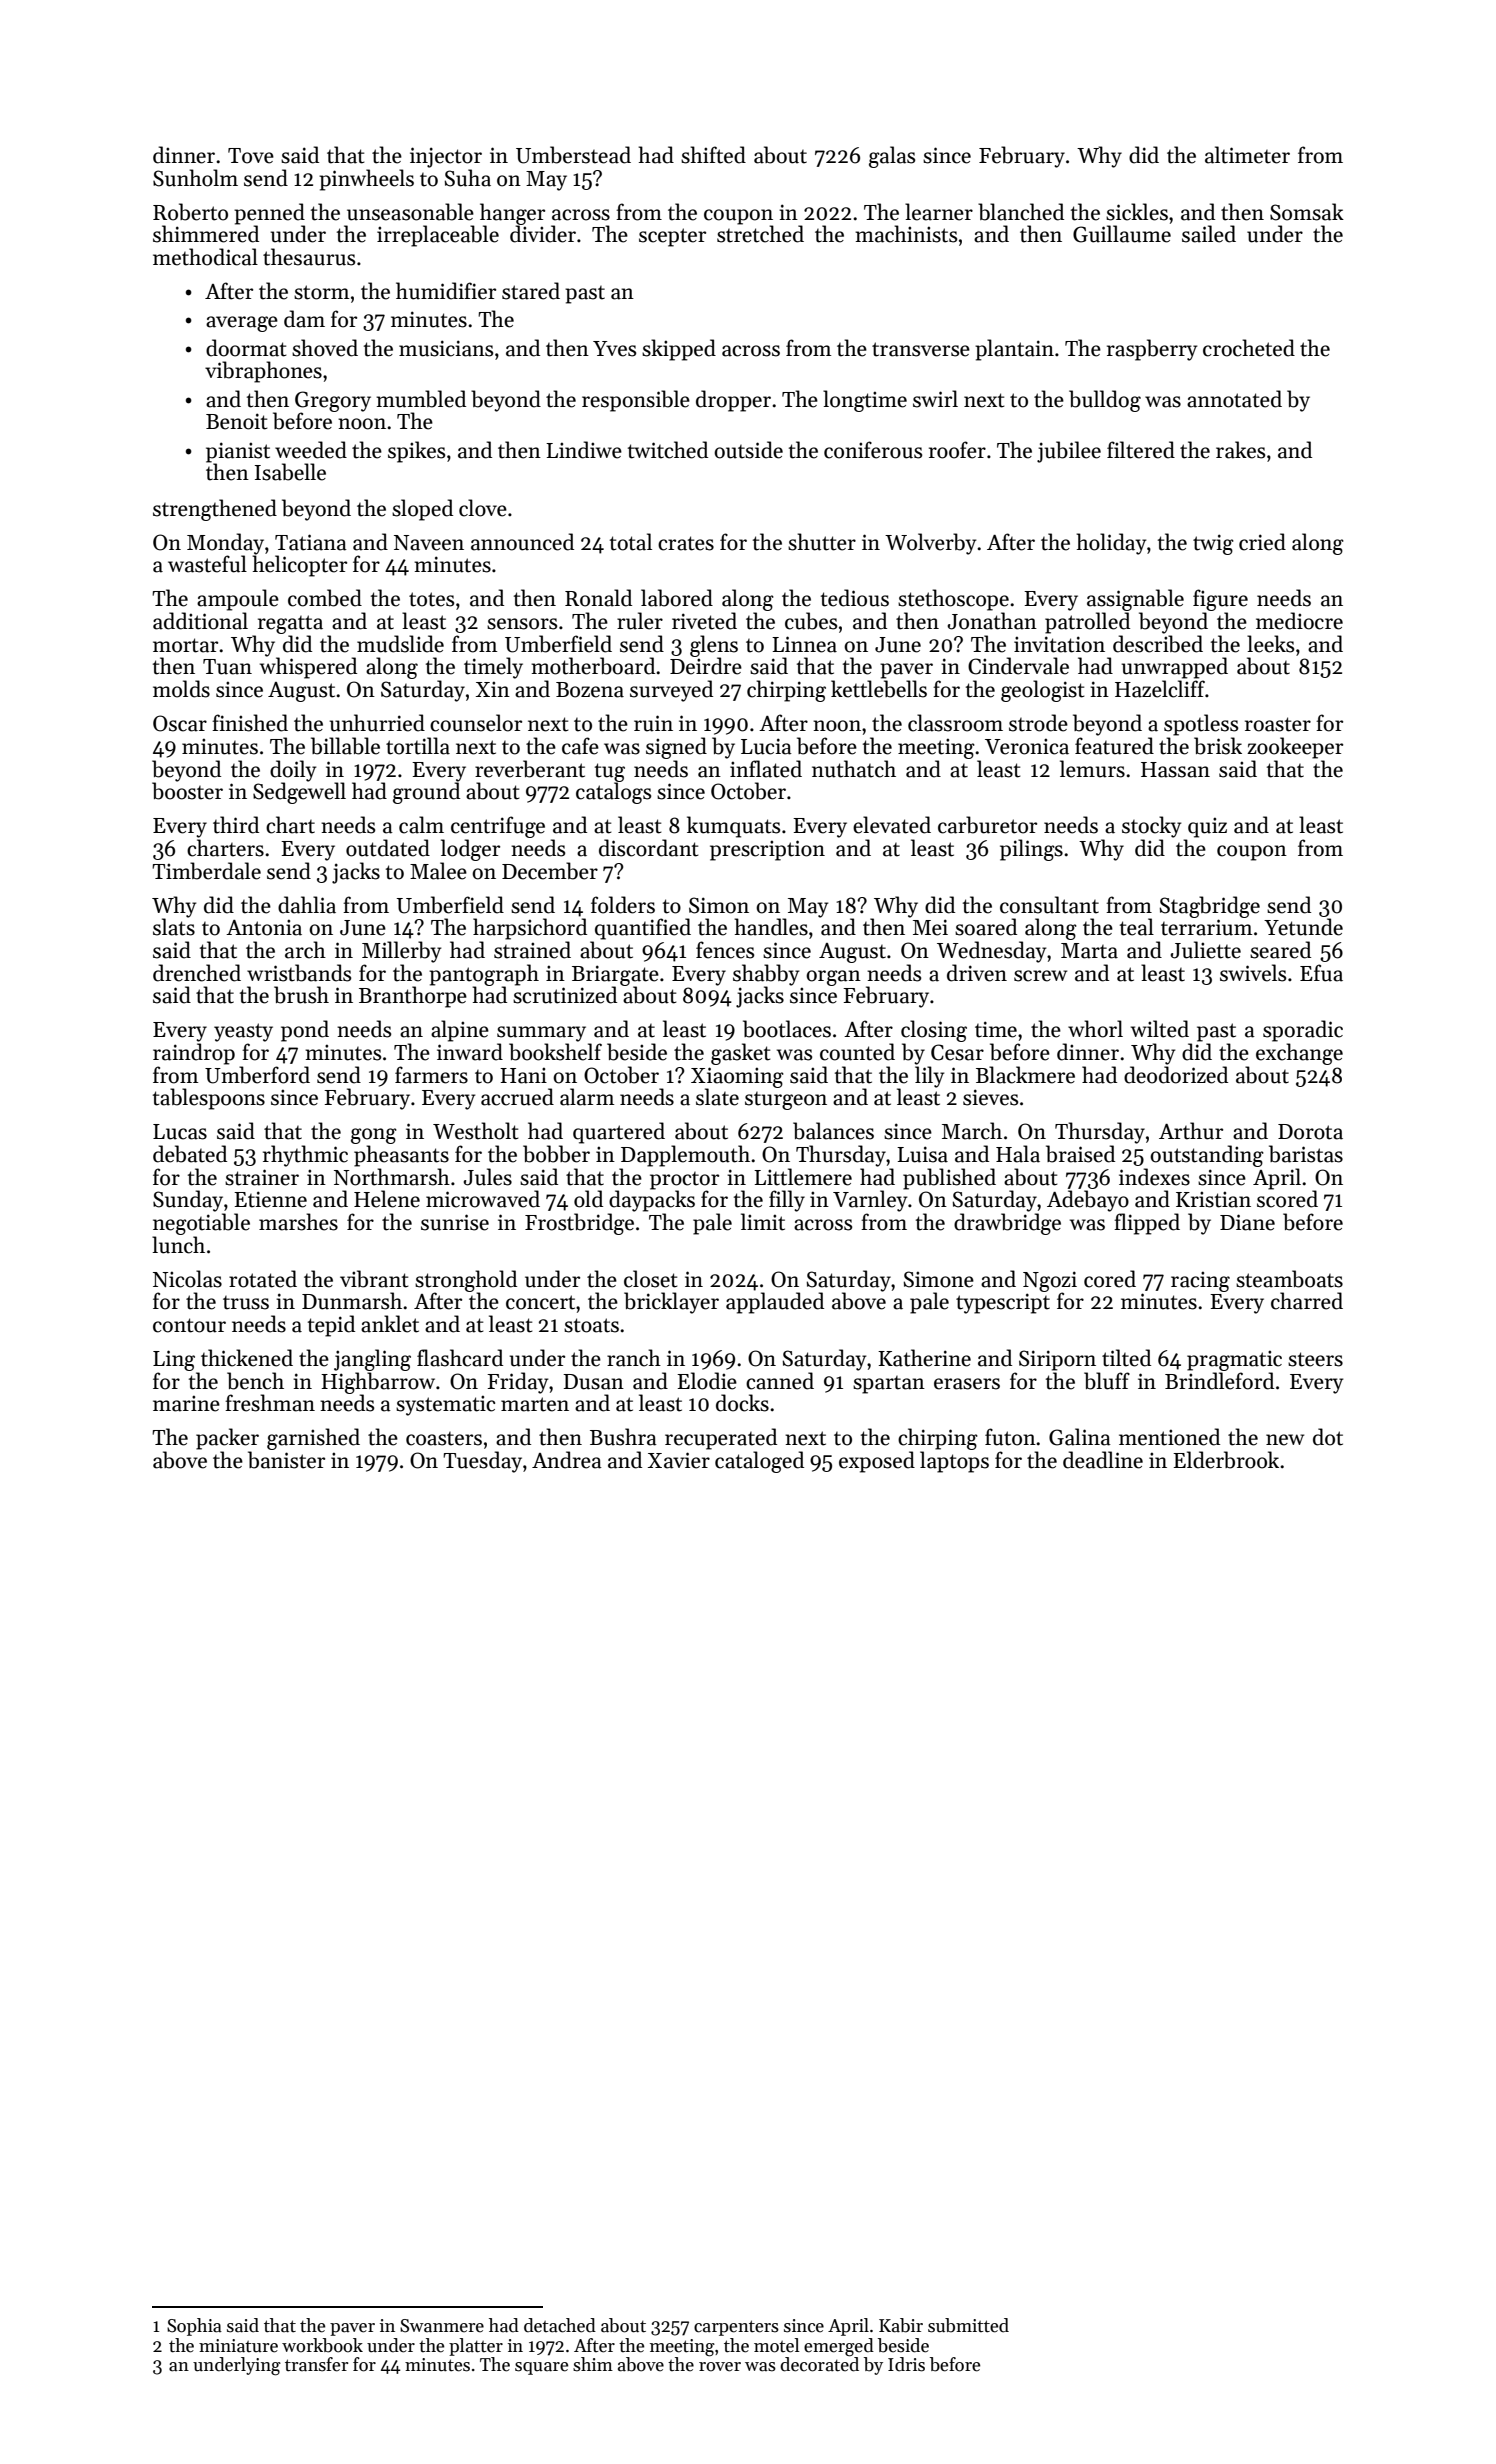 The image size is (1496, 2464). I want to click on carpenters, so click(736, 2328).
